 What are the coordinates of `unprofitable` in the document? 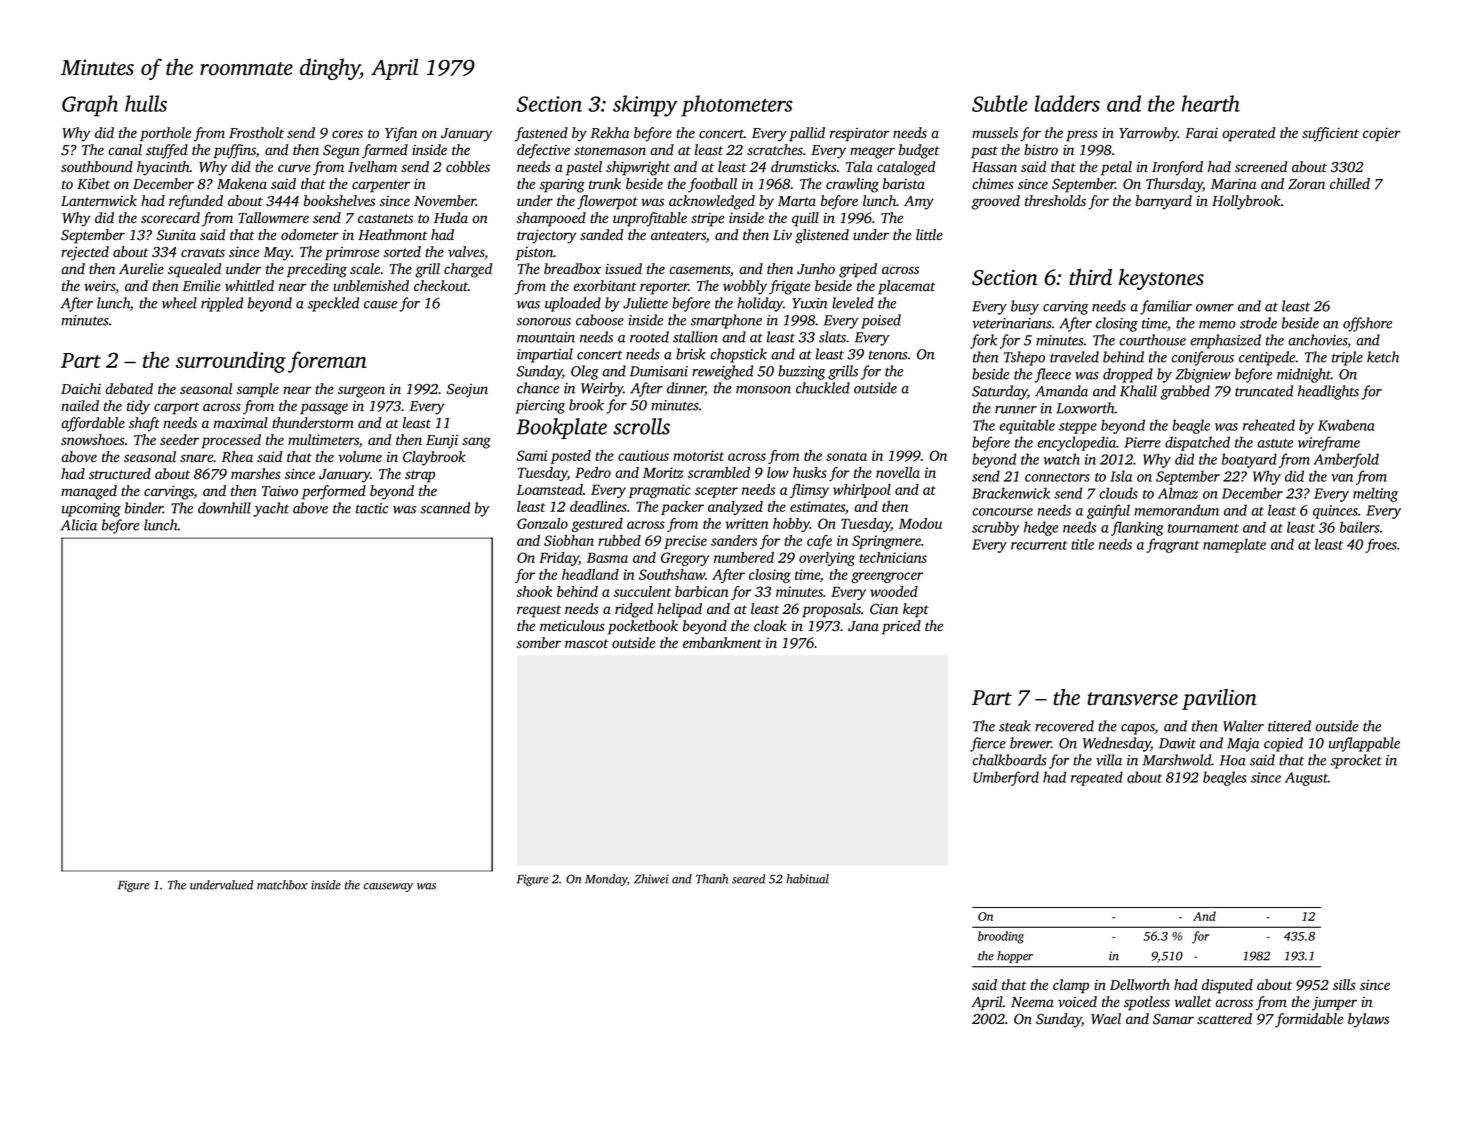 It's located at (650, 219).
